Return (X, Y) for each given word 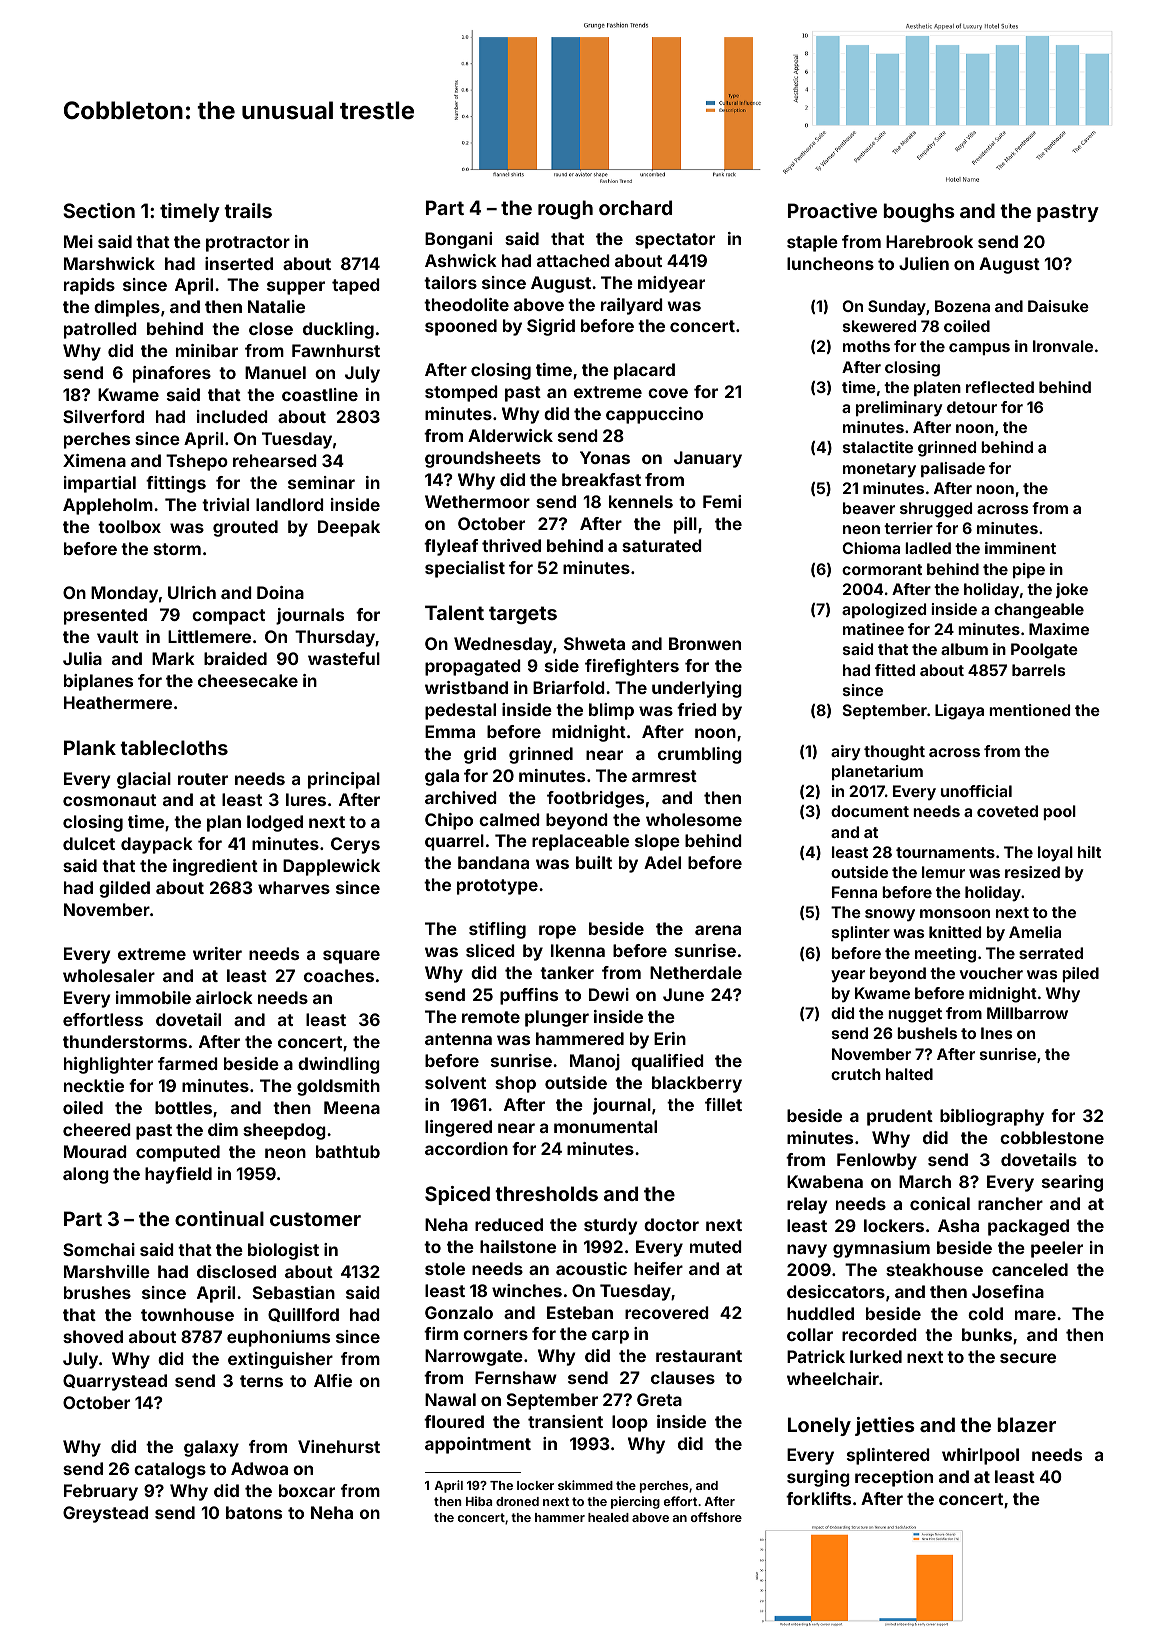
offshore (716, 1517)
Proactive (832, 210)
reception (894, 1478)
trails (248, 210)
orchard (635, 207)
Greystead (105, 1514)
